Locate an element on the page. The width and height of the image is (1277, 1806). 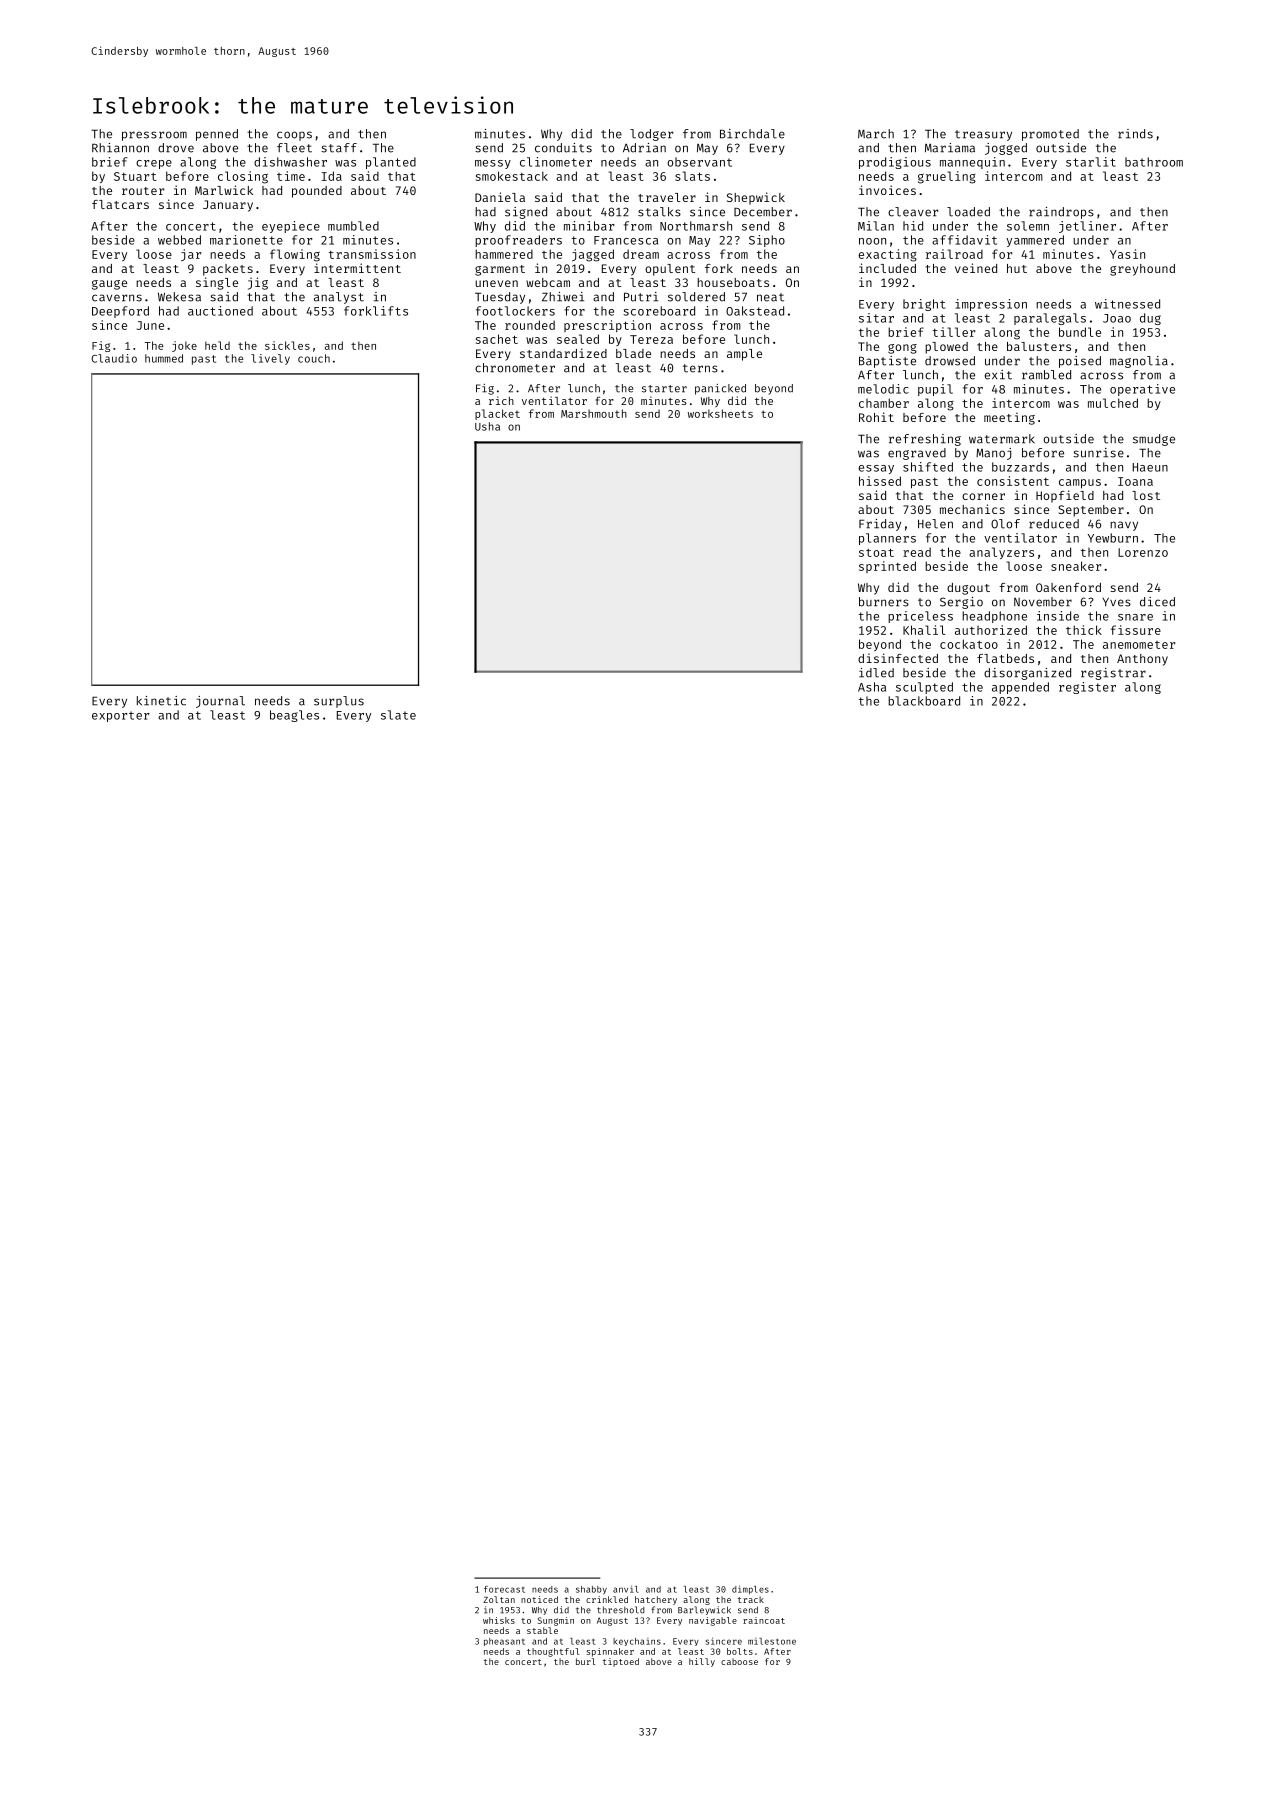
exit is located at coordinates (998, 375).
